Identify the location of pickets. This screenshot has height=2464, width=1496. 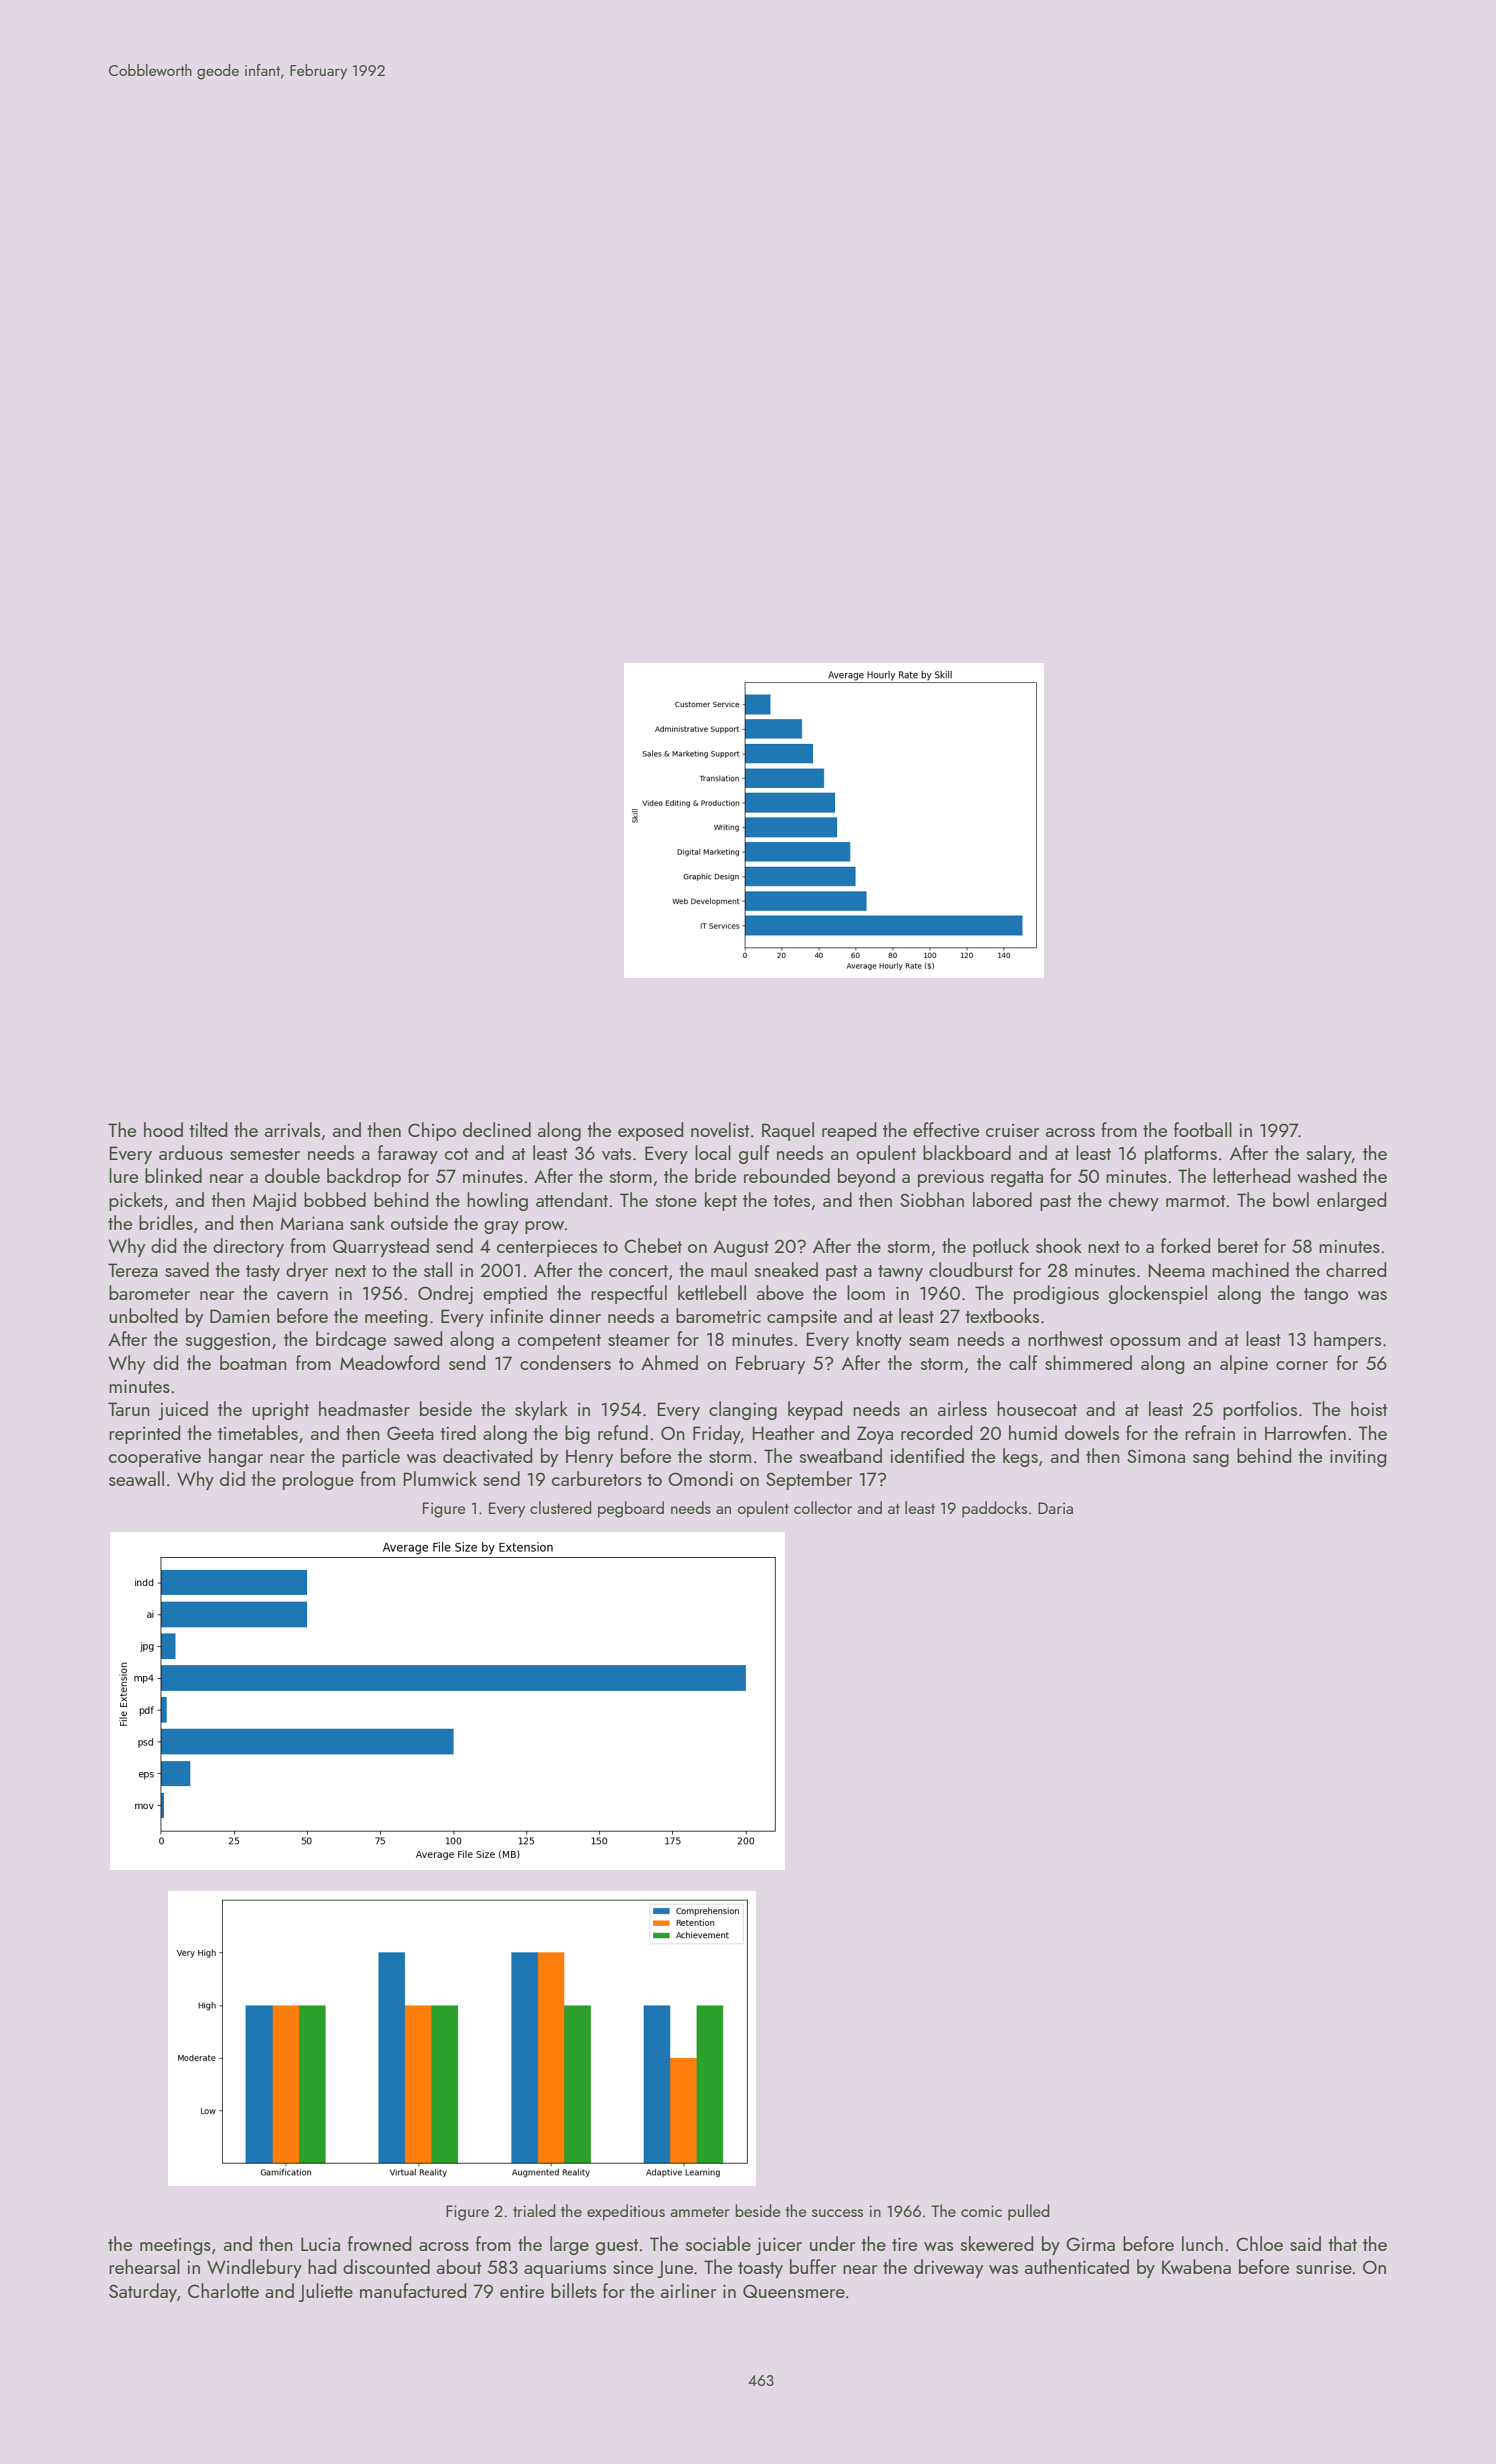
(136, 1201).
